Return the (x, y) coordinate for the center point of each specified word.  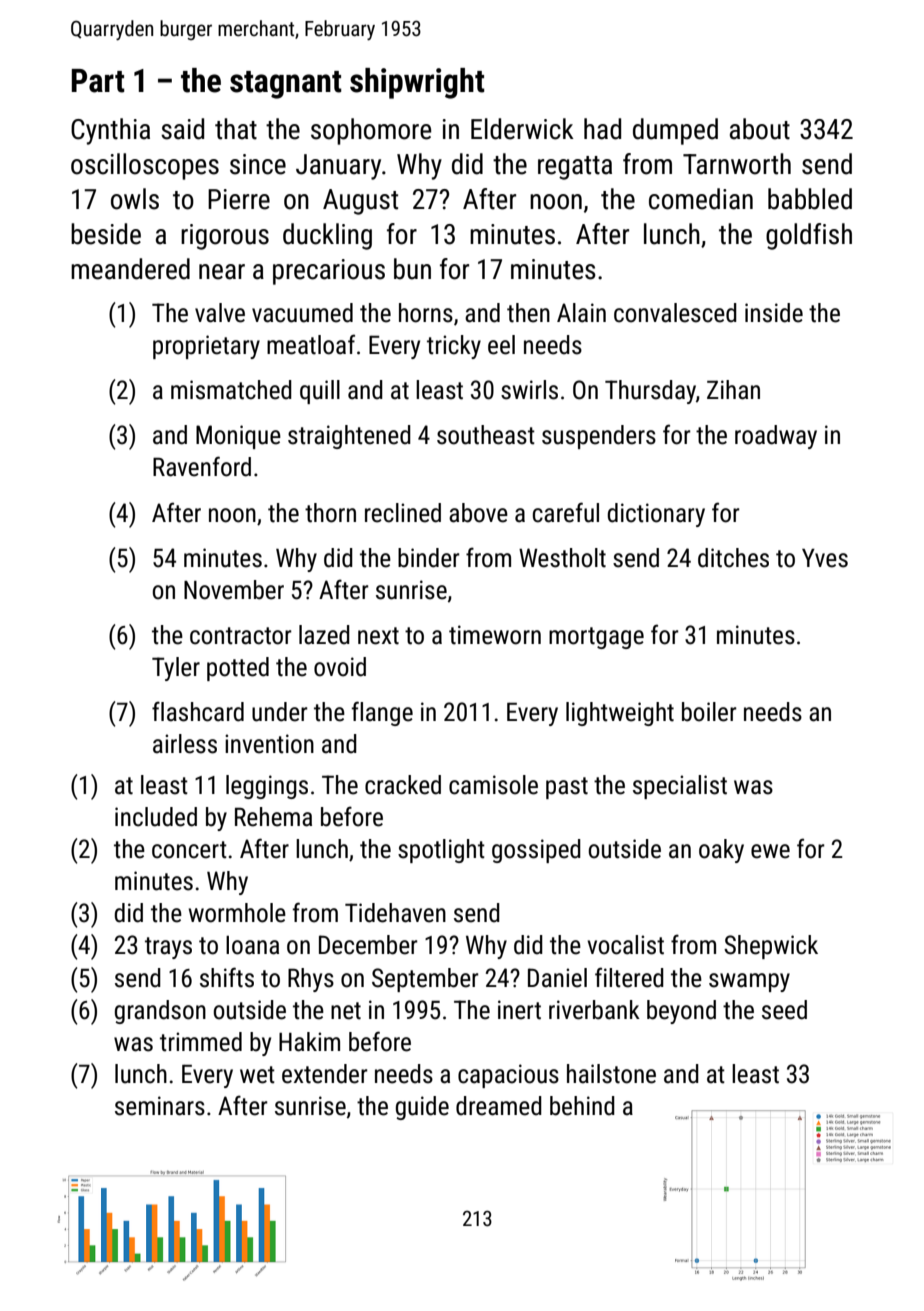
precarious (329, 272)
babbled (810, 199)
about (760, 129)
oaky (721, 851)
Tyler (176, 669)
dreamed (499, 1106)
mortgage (596, 638)
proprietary (206, 347)
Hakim (309, 1042)
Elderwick (522, 129)
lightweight (620, 714)
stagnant (286, 85)
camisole (493, 785)
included (156, 817)
